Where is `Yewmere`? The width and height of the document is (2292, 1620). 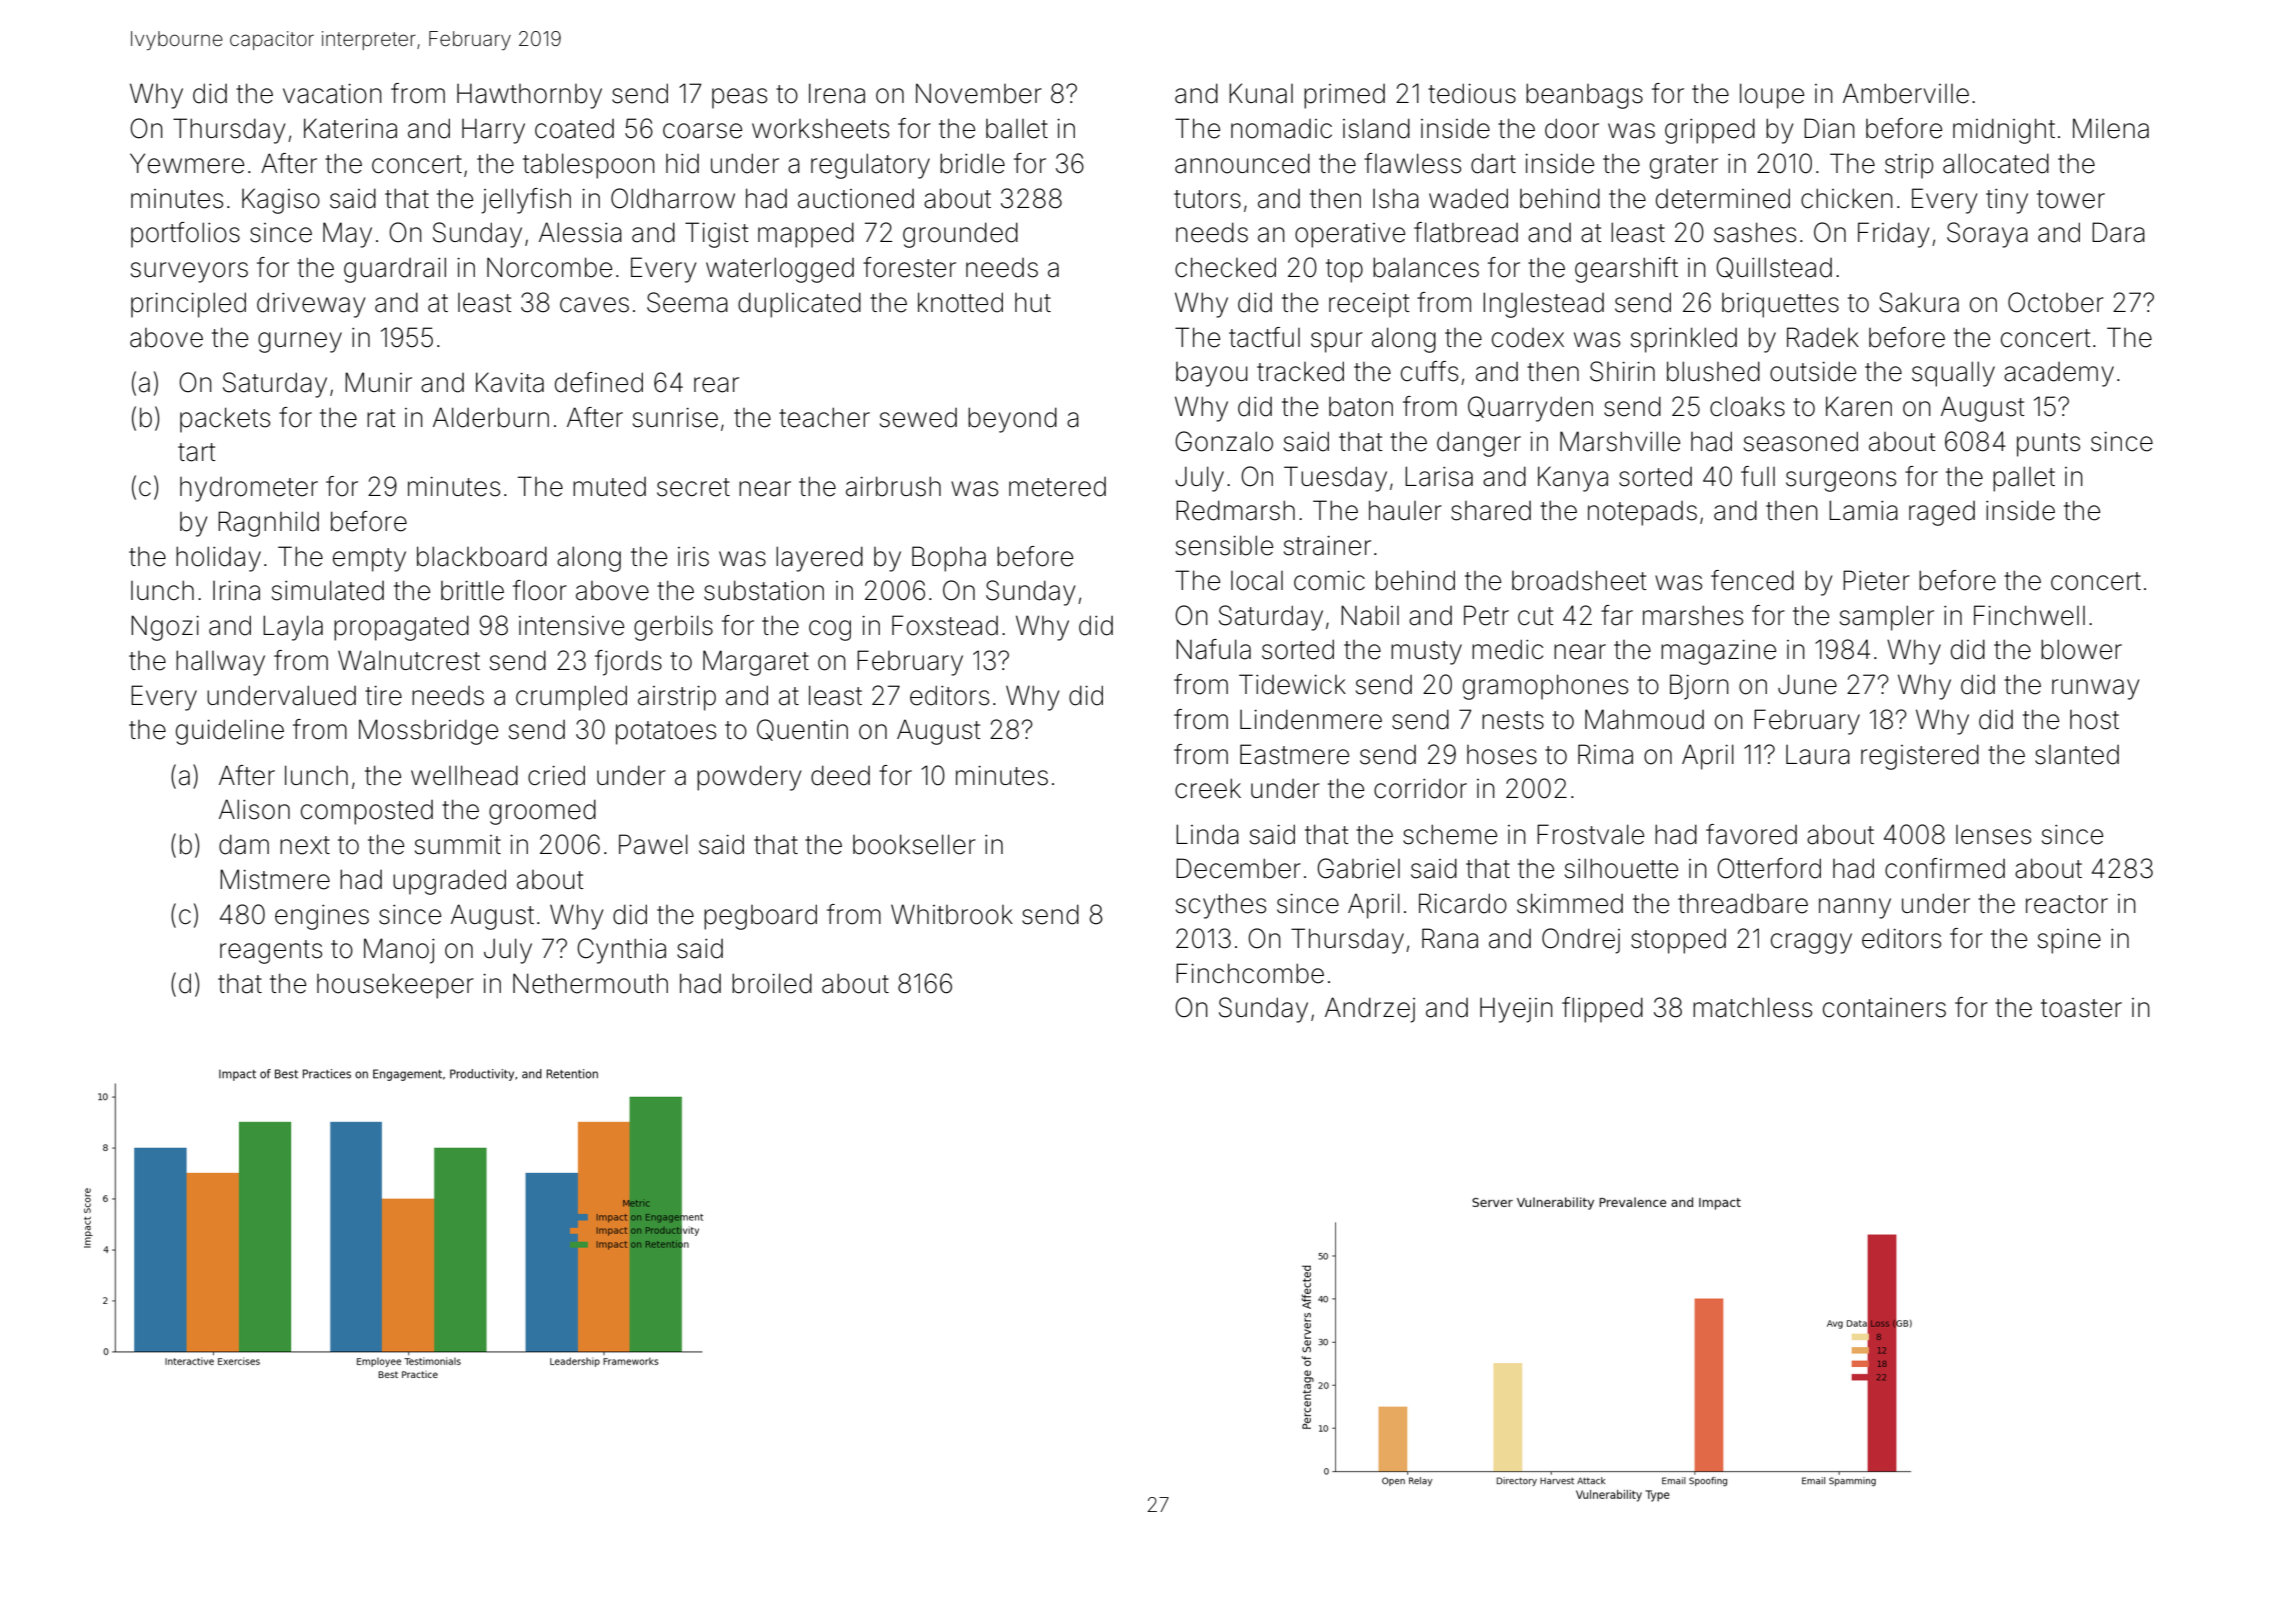 Yewmere is located at coordinates (187, 163).
